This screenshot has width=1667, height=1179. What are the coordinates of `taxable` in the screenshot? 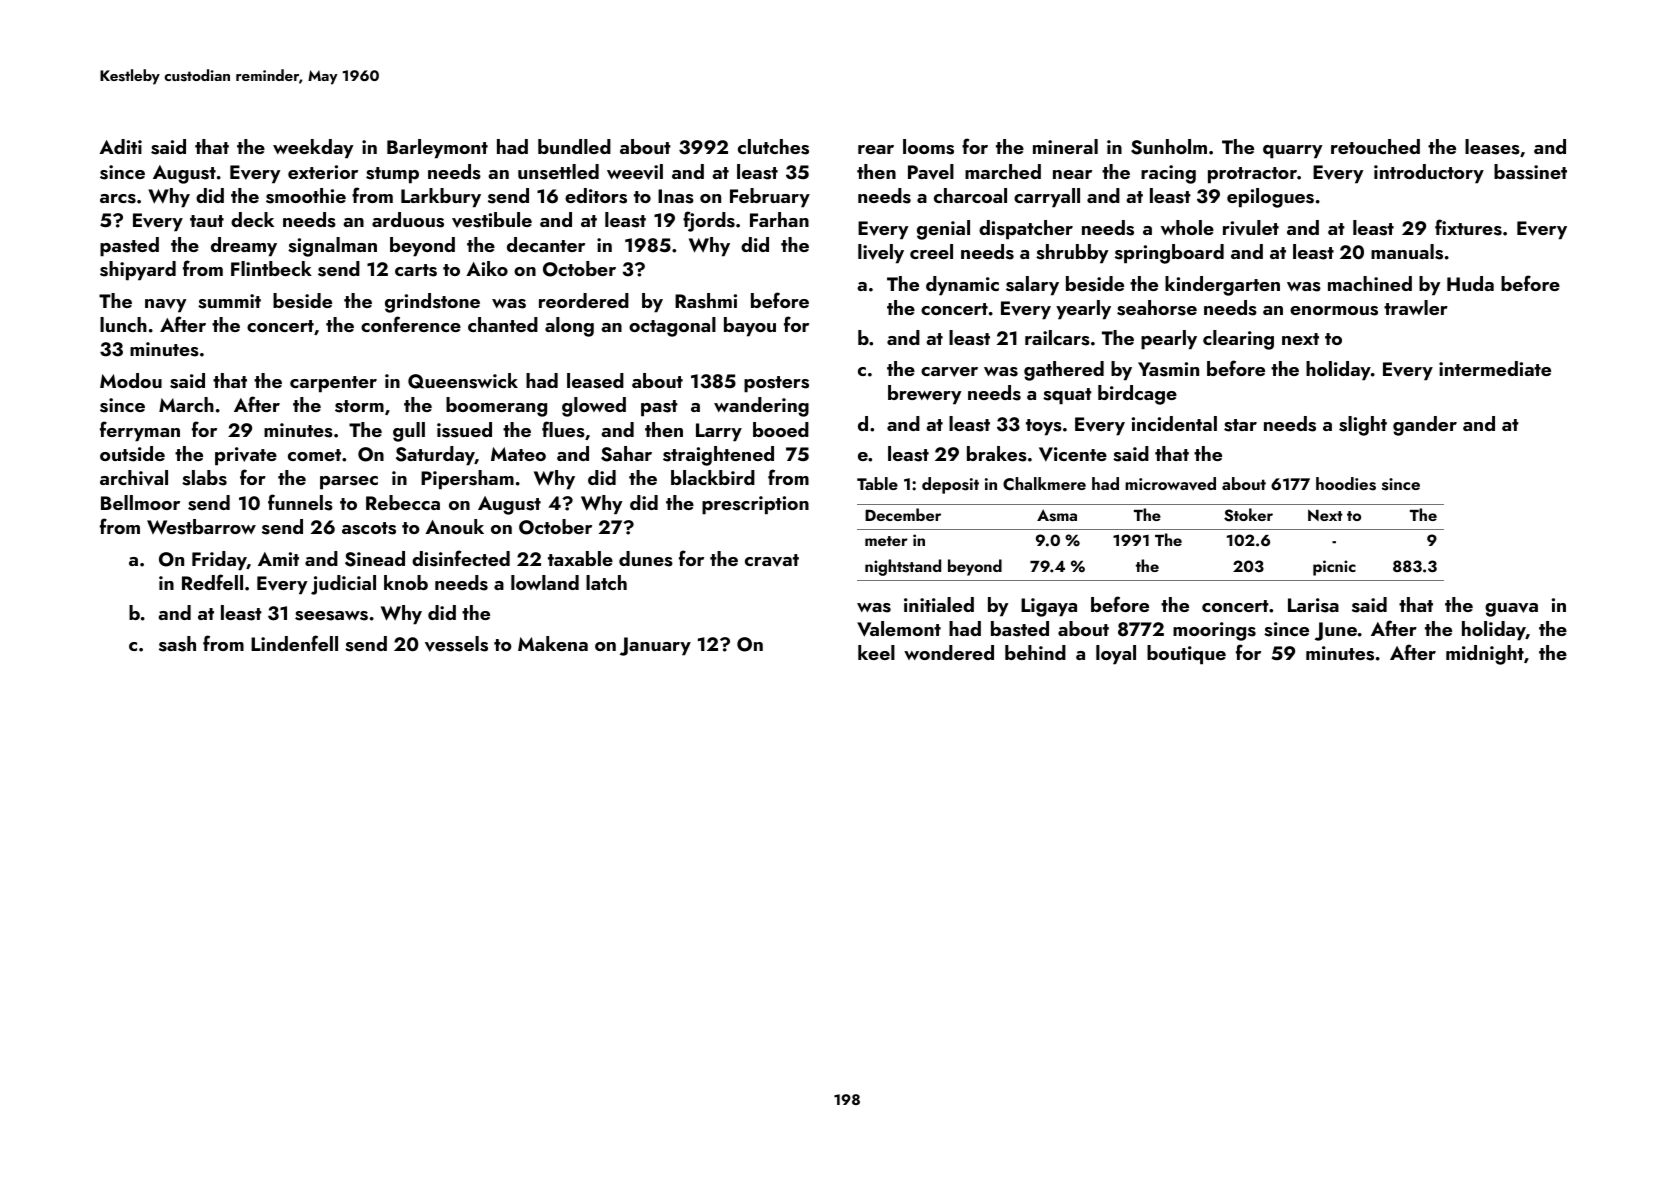 It's located at (580, 558).
